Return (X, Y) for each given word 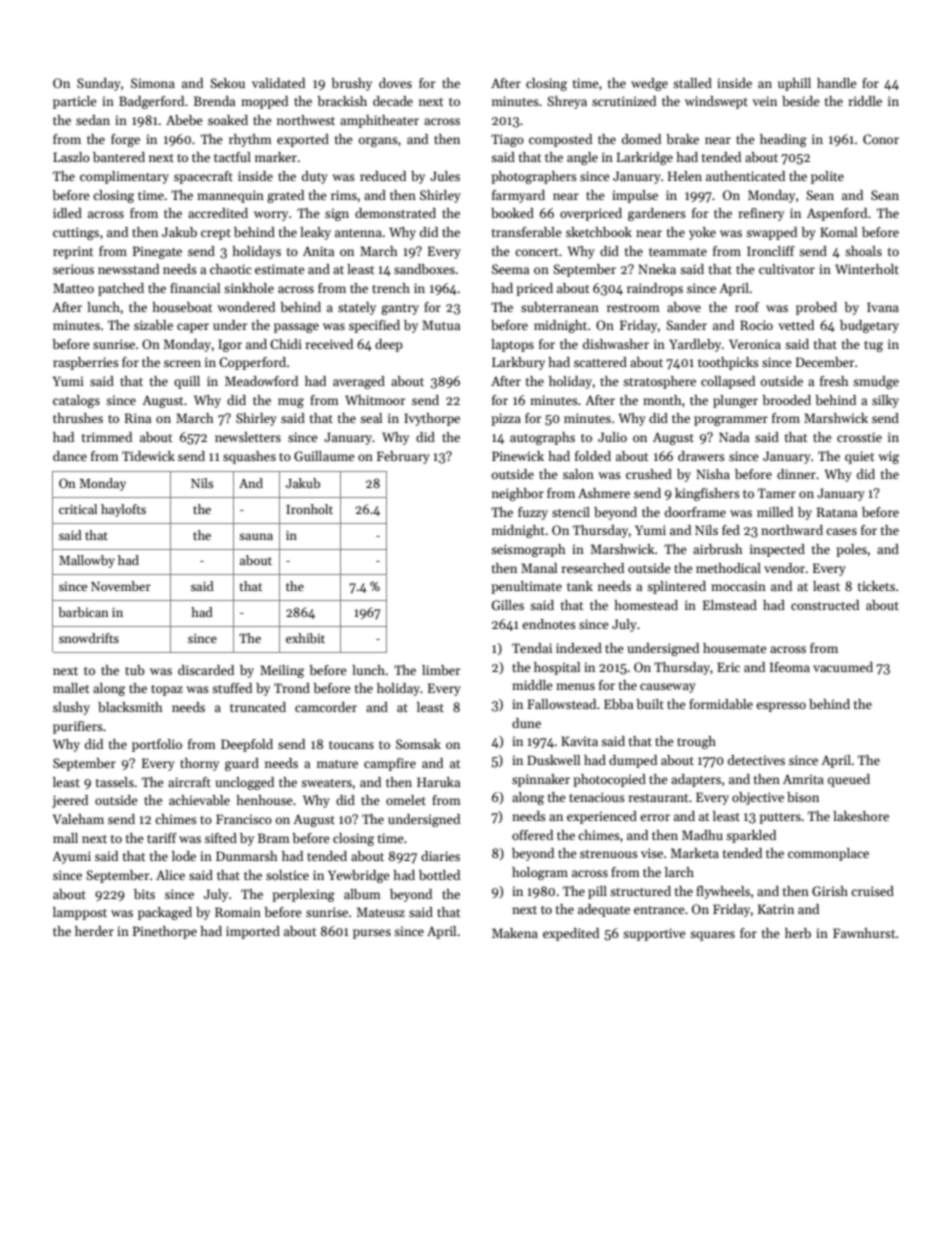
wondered (246, 307)
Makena (515, 933)
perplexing (303, 895)
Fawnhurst (864, 933)
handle (837, 83)
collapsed (728, 382)
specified (374, 326)
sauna (256, 536)
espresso (781, 707)
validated (278, 83)
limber (441, 670)
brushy (351, 84)
